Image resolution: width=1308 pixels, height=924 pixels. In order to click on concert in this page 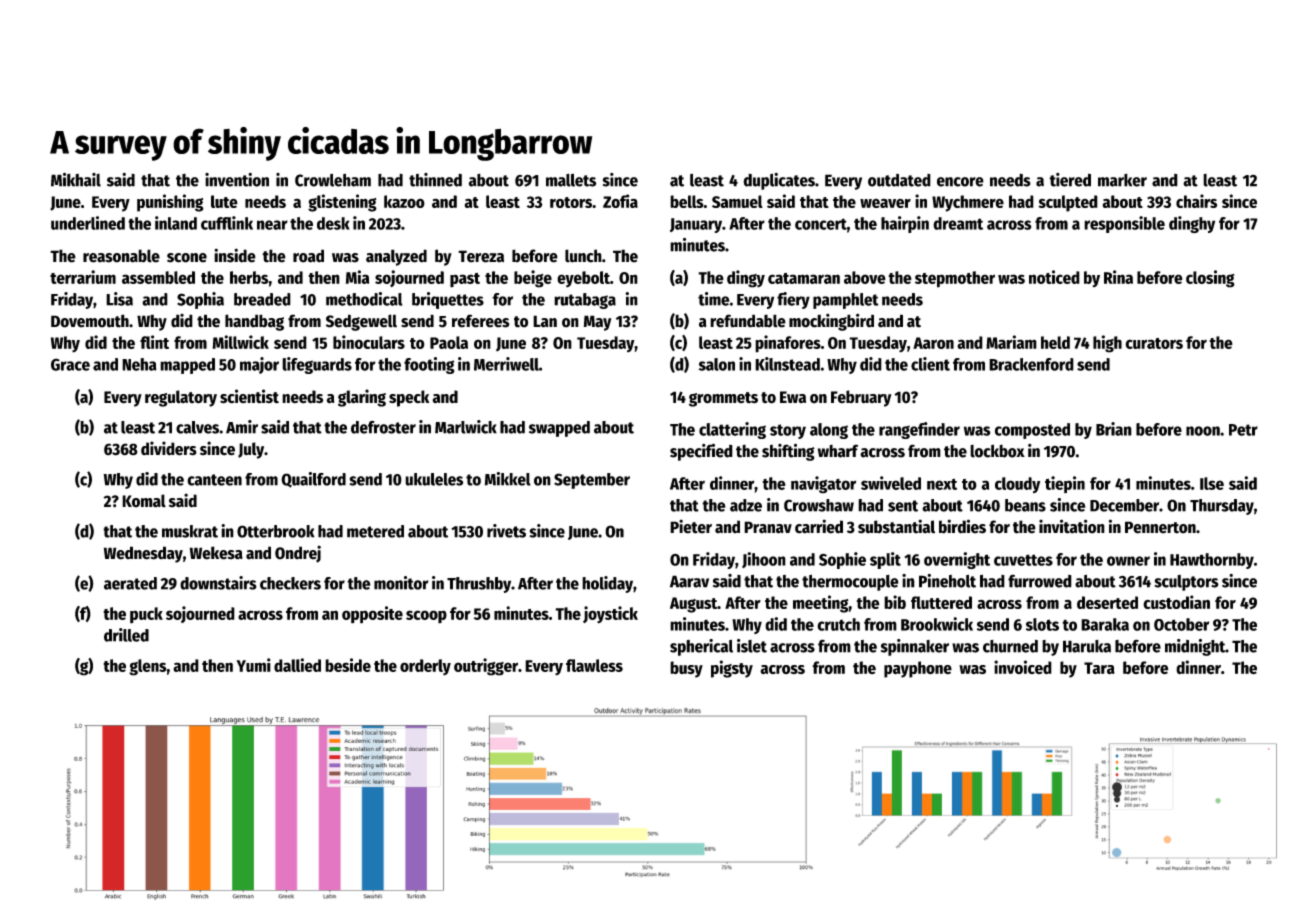, I will do `click(821, 224)`.
